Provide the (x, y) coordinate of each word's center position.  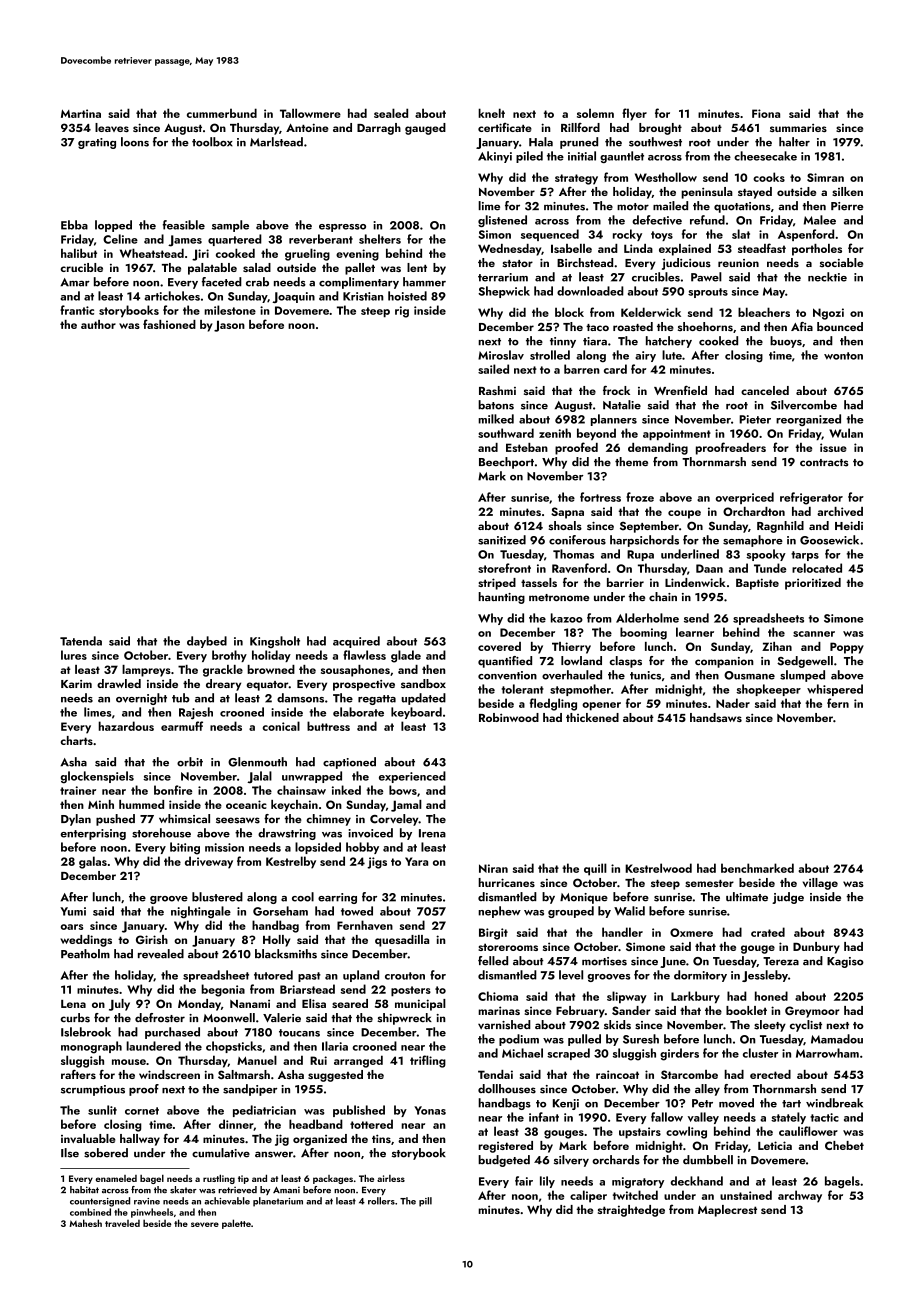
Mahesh (85, 1223)
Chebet (844, 1145)
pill (425, 1202)
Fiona (766, 113)
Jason (229, 326)
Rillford (580, 127)
